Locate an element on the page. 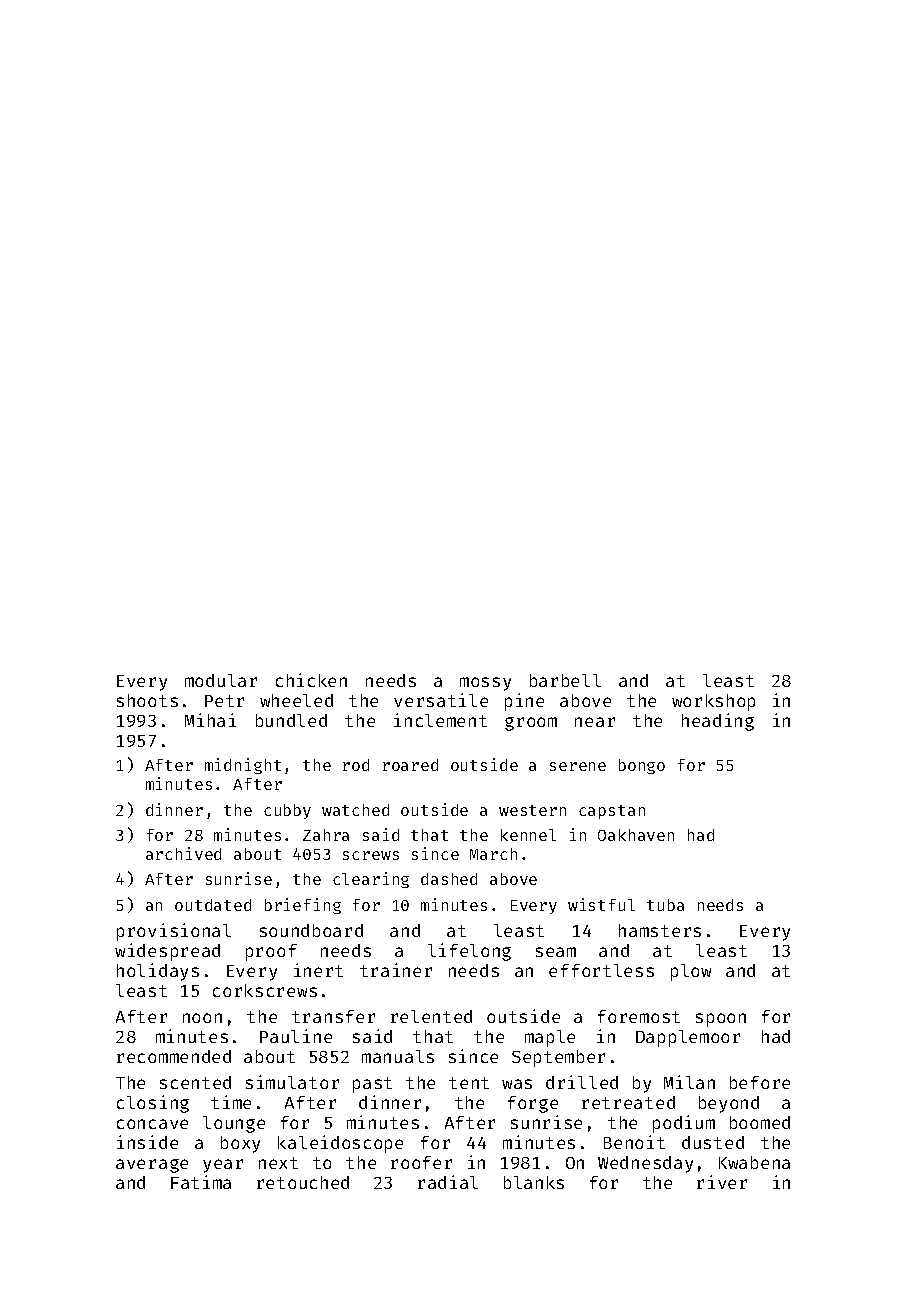  modular is located at coordinates (221, 680).
